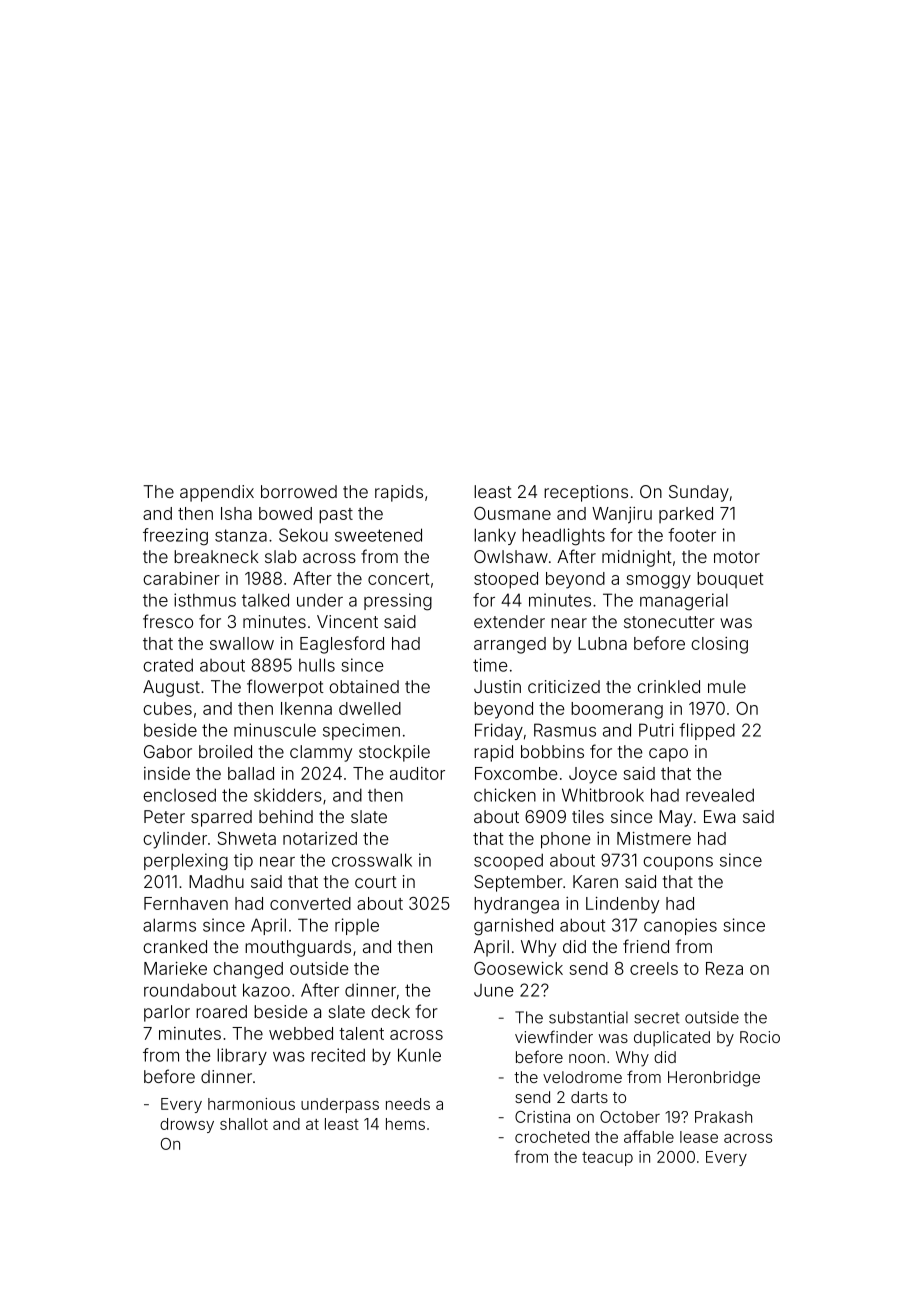  I want to click on kazoo, so click(266, 990).
